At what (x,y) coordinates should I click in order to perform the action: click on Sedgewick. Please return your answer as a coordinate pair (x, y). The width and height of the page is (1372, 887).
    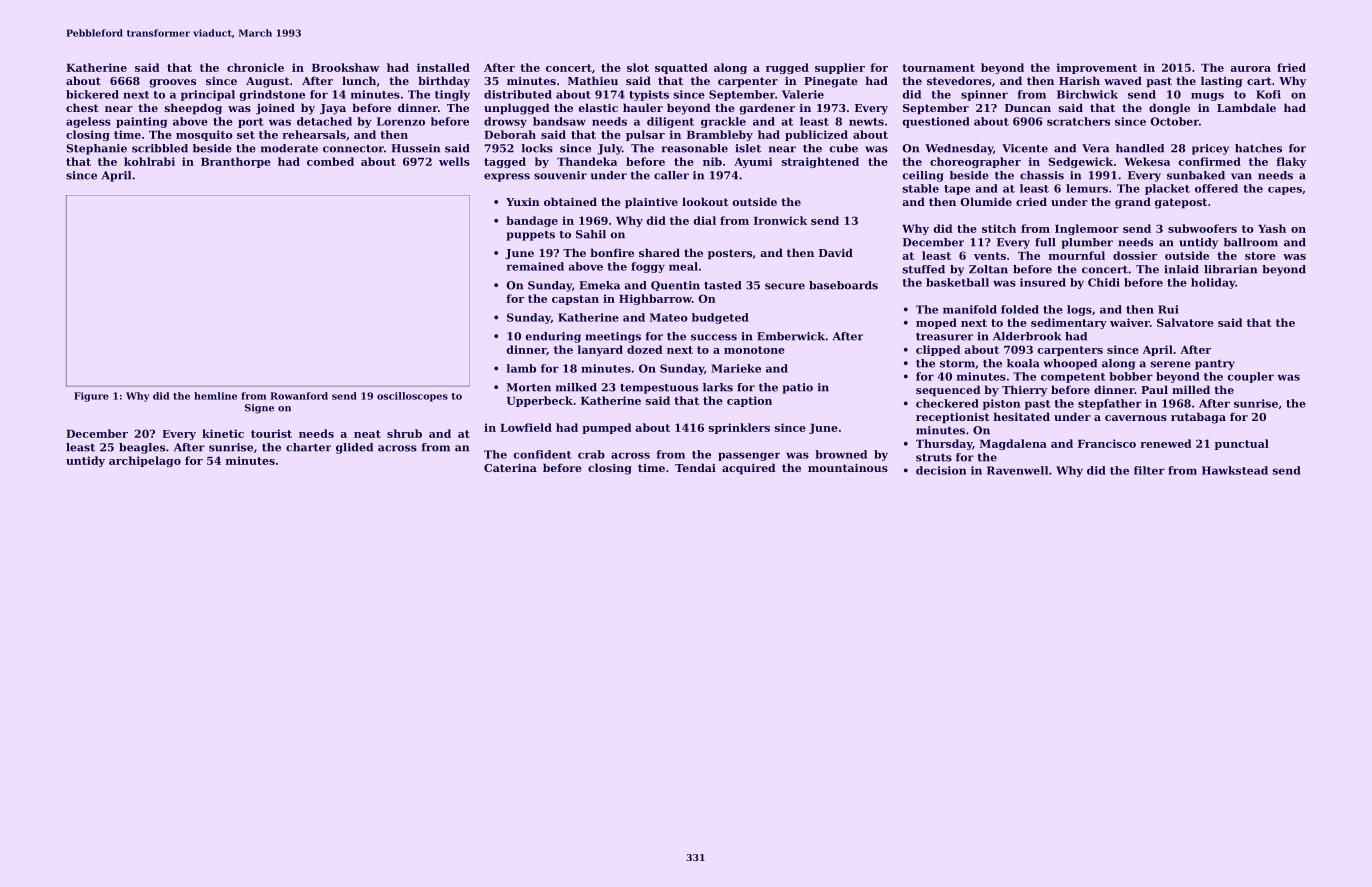
    Looking at the image, I should click on (1081, 162).
